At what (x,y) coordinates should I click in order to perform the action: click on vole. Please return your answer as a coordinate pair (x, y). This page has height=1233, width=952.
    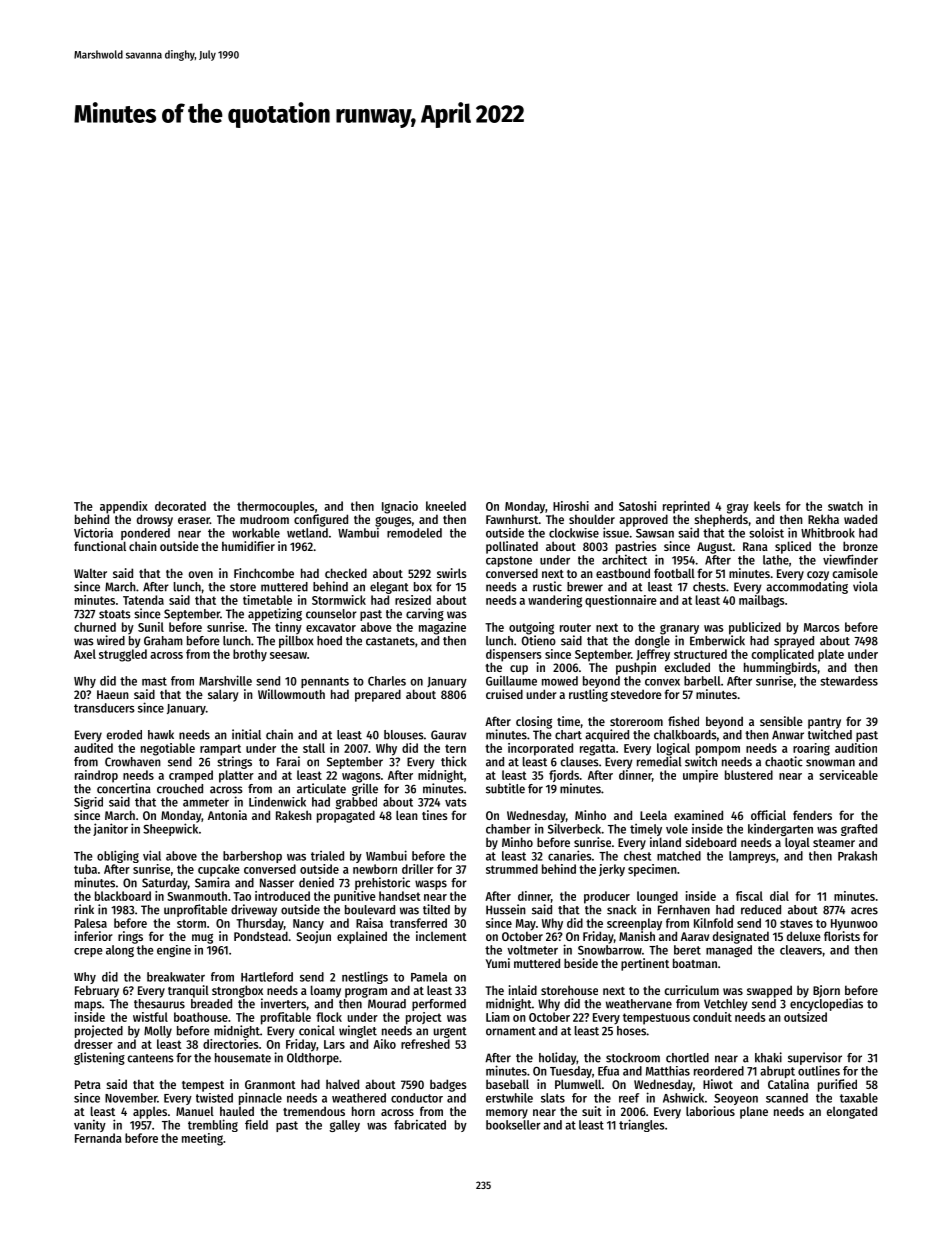
    Looking at the image, I should click on (677, 829).
